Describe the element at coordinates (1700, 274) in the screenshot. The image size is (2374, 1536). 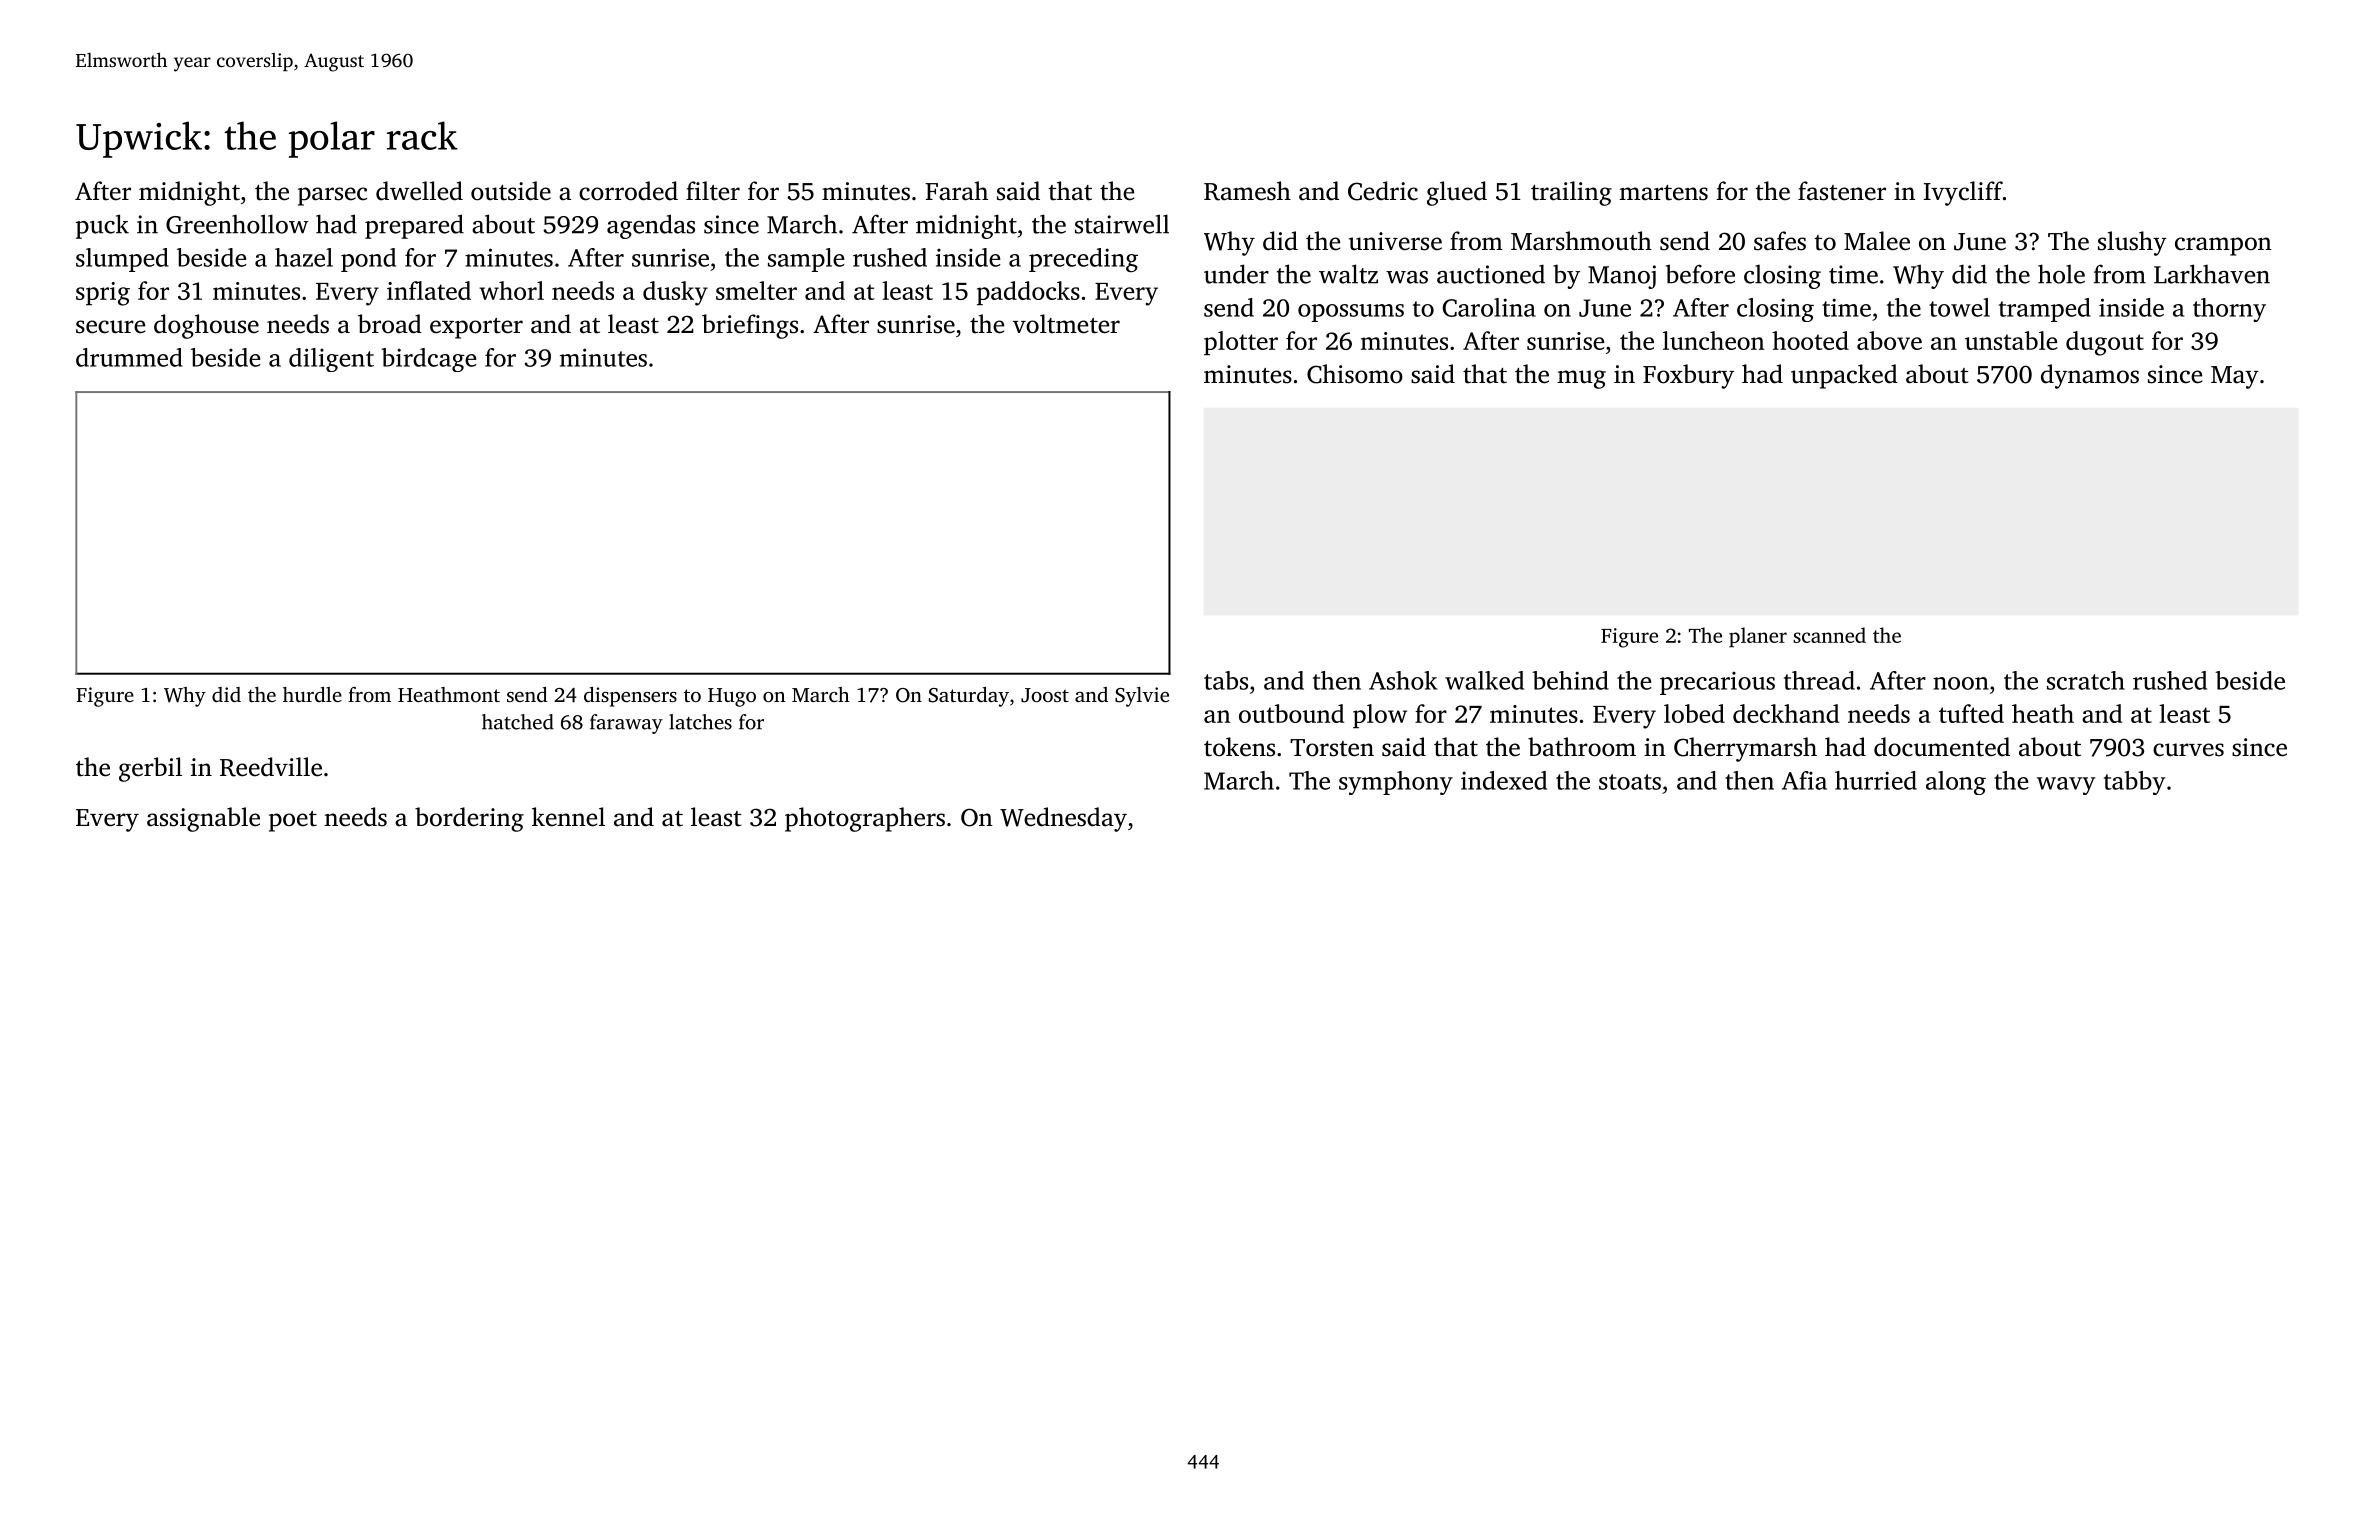
I see `before` at that location.
